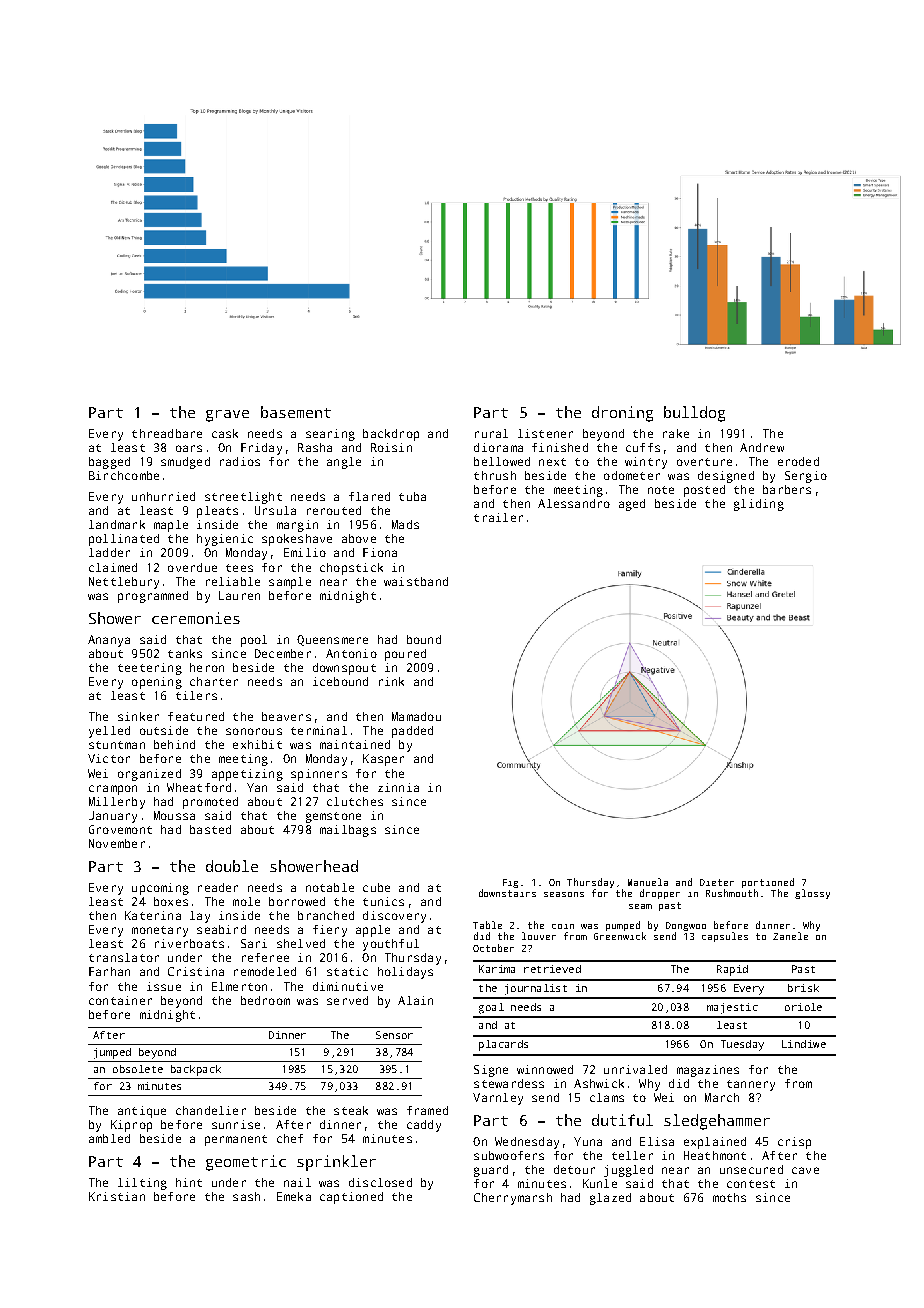  Describe the element at coordinates (319, 775) in the document. I see `spinners` at that location.
